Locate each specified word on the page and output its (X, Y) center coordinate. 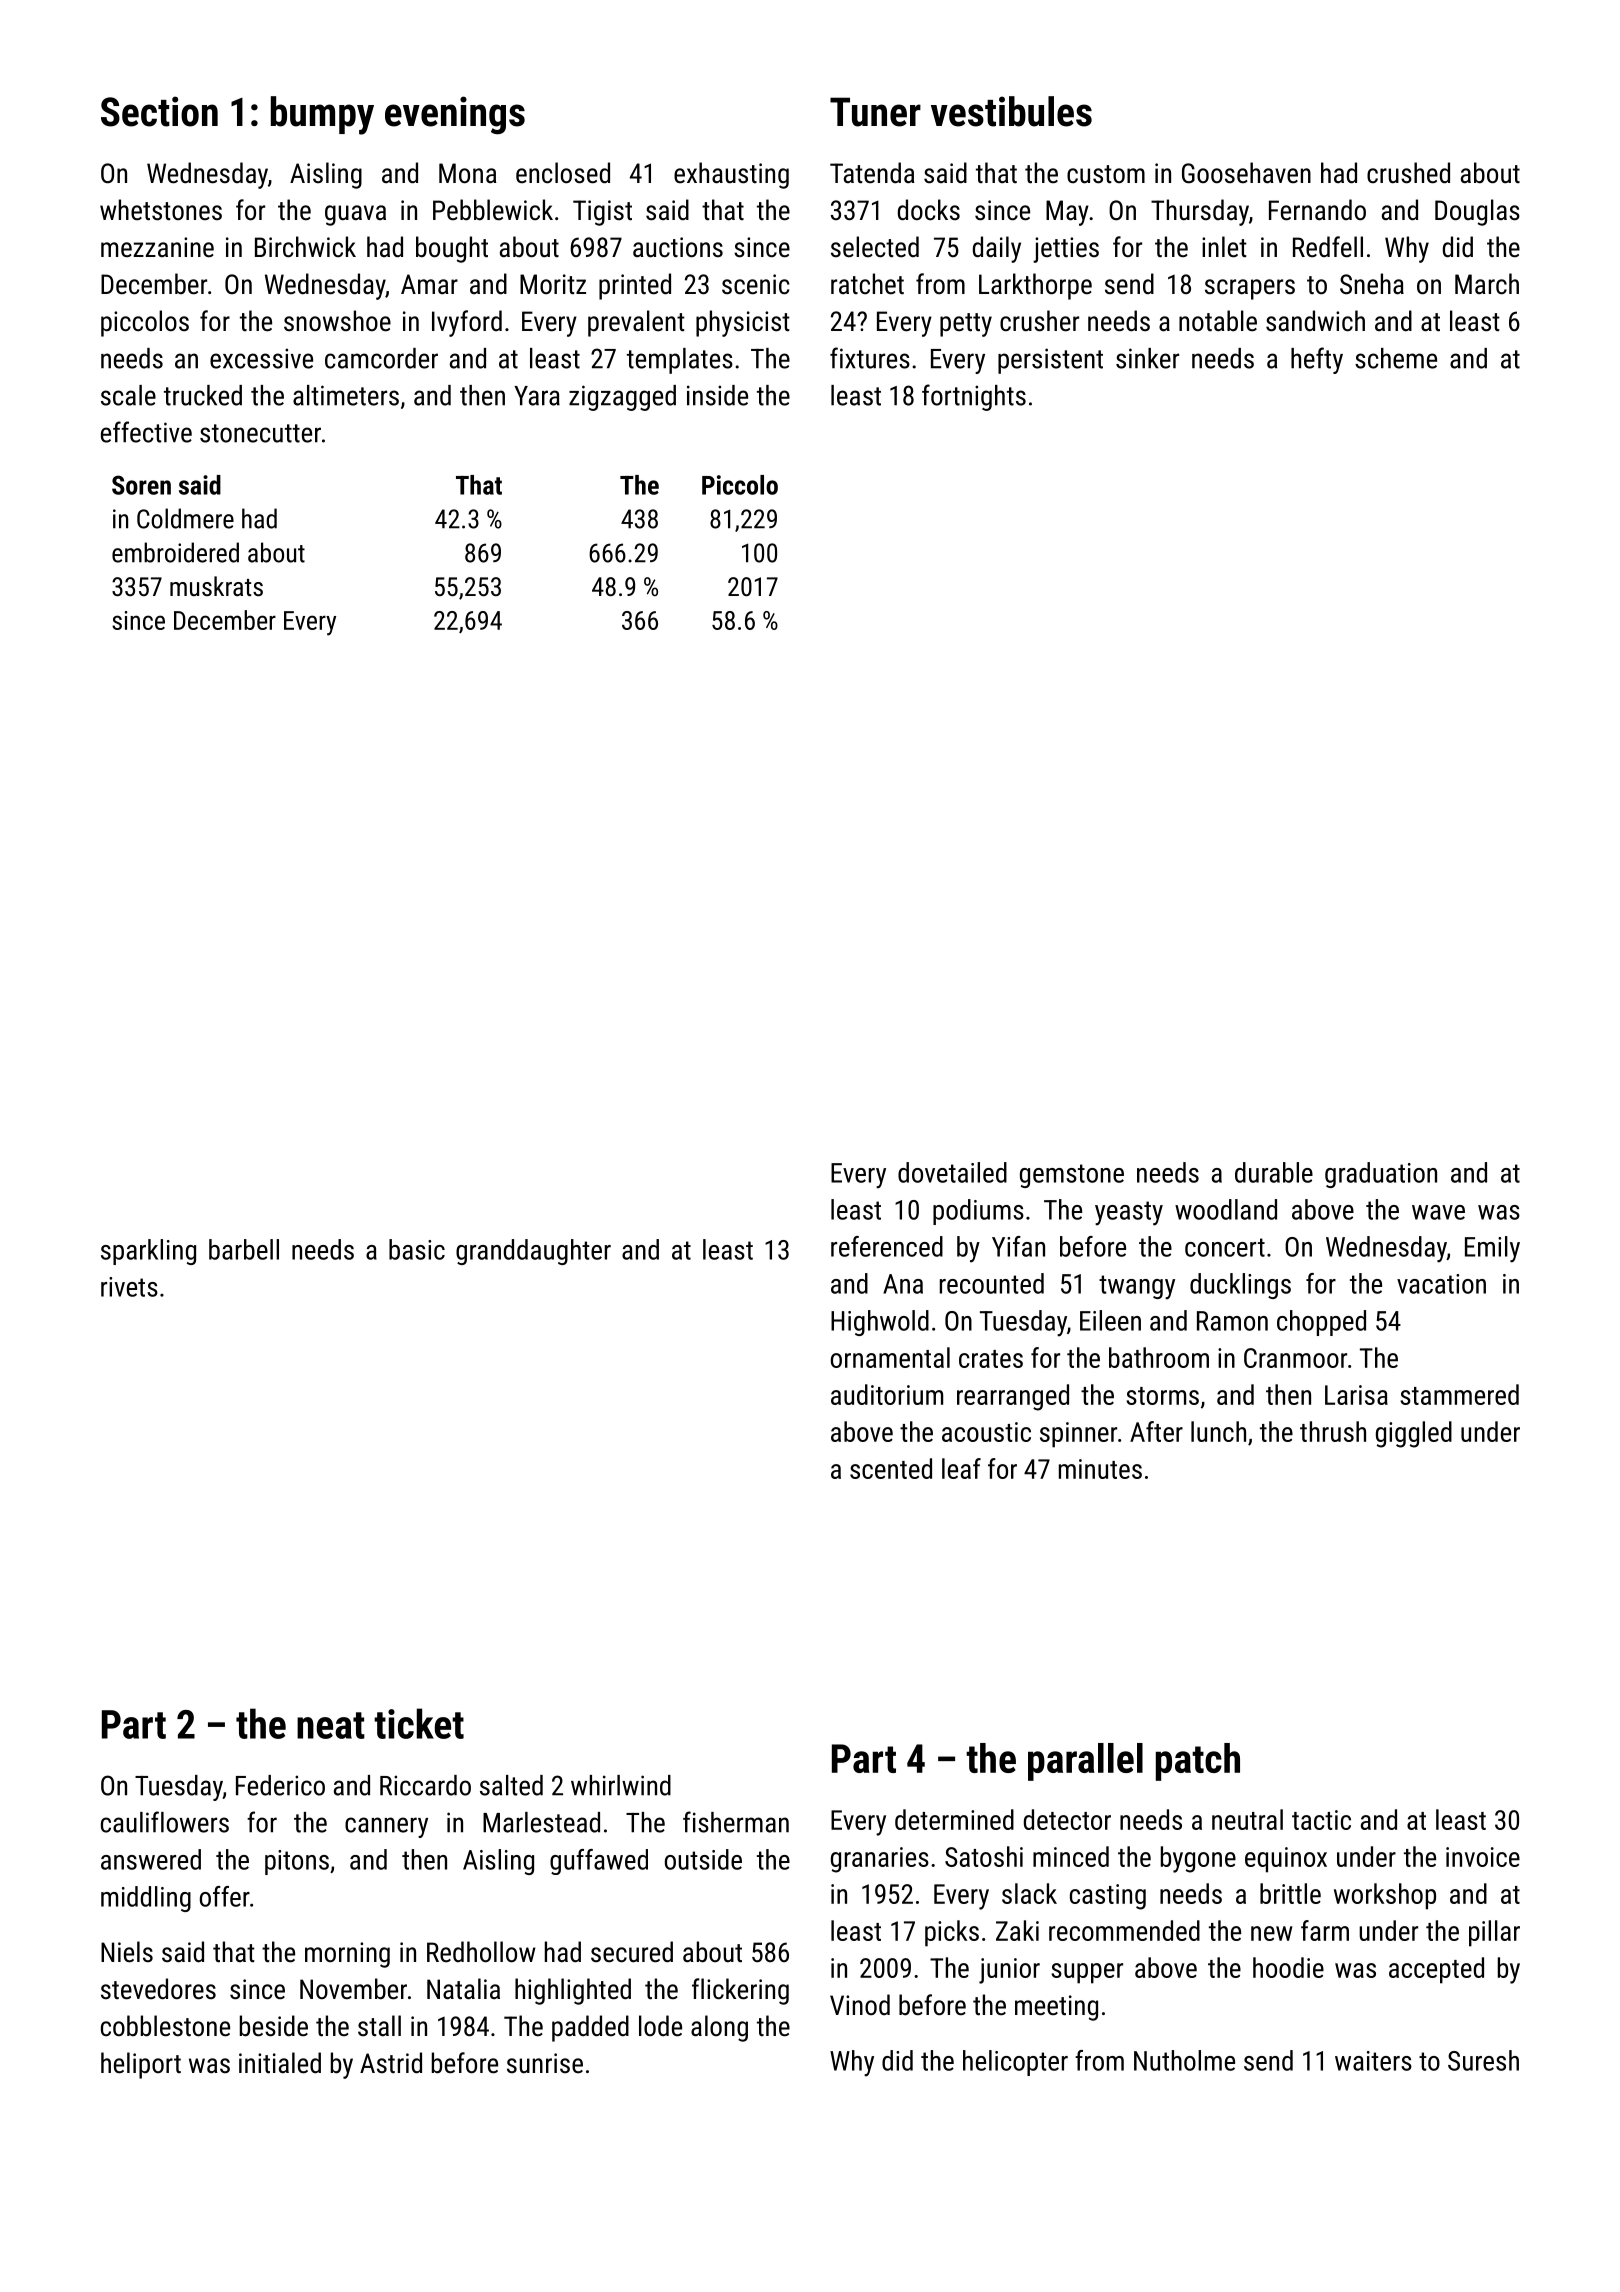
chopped (1321, 1323)
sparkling (148, 1252)
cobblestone (165, 2026)
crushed (1408, 173)
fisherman (736, 1822)
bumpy (322, 115)
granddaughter (533, 1252)
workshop (1385, 1896)
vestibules (1011, 111)
